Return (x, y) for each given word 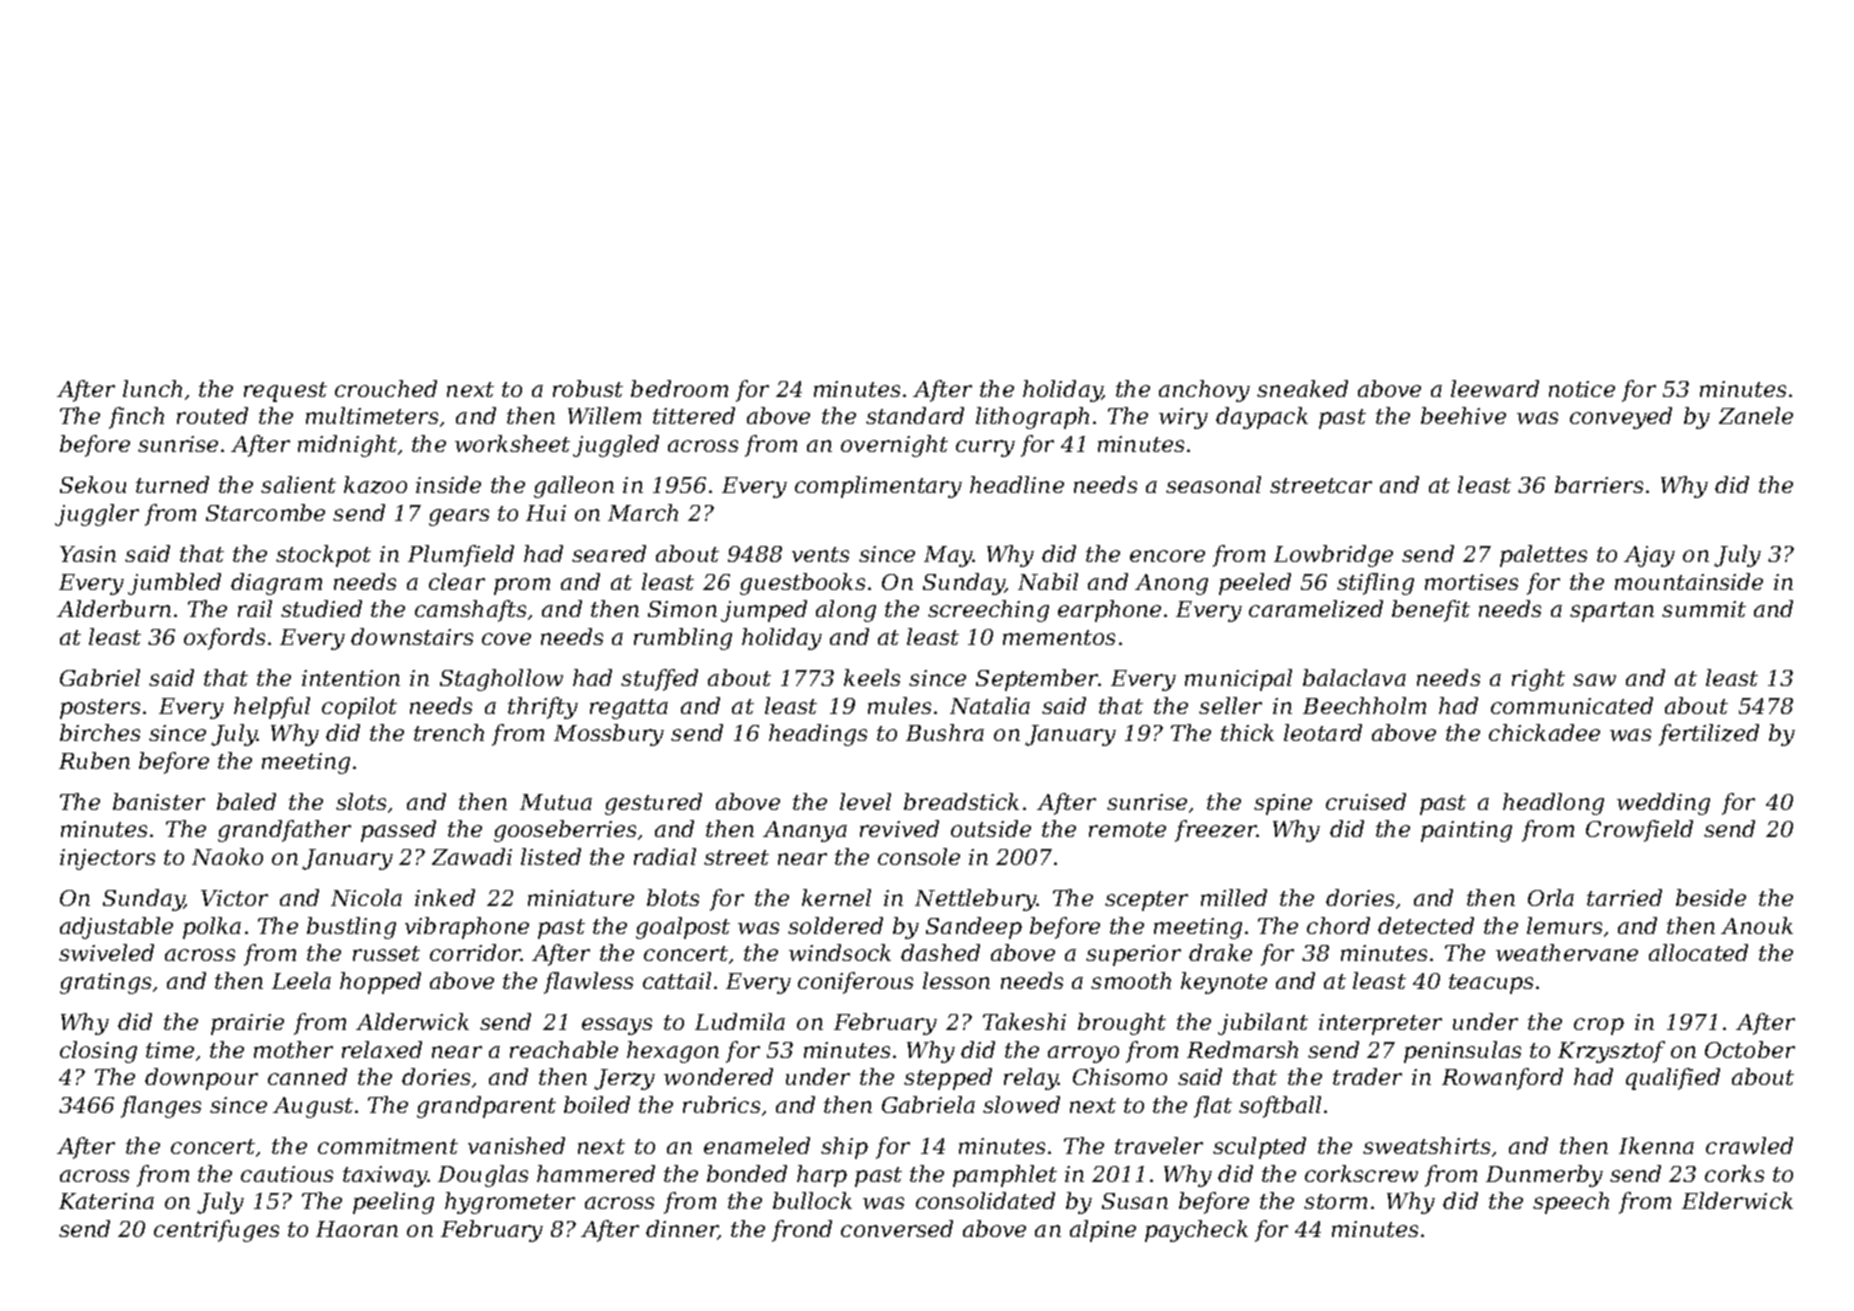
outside (991, 828)
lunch (152, 388)
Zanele (1756, 415)
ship (844, 1148)
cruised (1366, 801)
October (1750, 1049)
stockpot (323, 556)
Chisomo (1120, 1076)
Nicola (366, 897)
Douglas (483, 1176)
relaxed (382, 1049)
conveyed (1621, 418)
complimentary (878, 487)
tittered (694, 415)
